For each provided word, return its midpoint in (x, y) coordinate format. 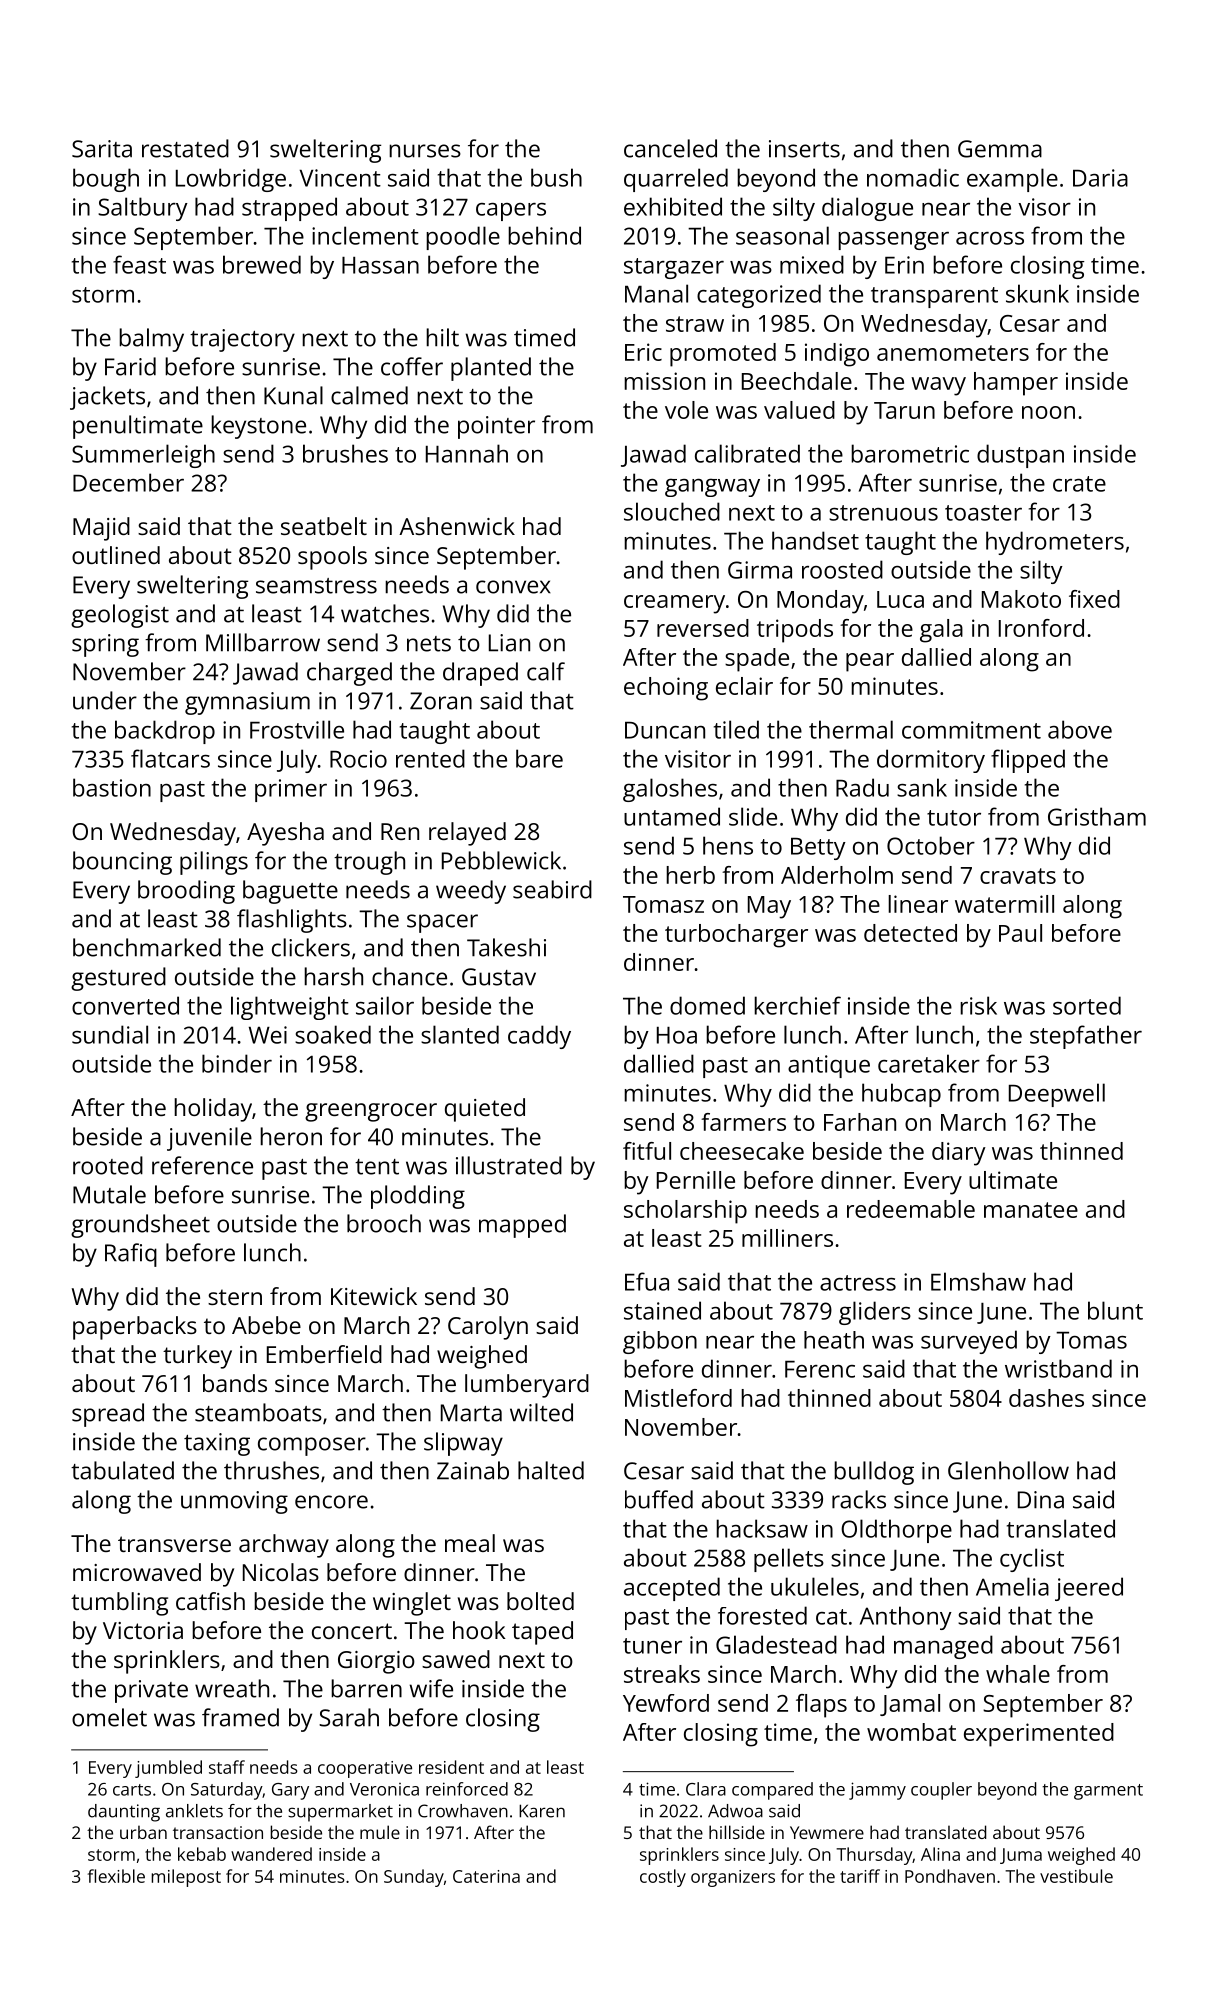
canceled (670, 148)
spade (757, 660)
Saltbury (143, 209)
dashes (1046, 1398)
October (931, 845)
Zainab (473, 1470)
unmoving (234, 1502)
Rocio (358, 759)
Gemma (1000, 149)
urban (143, 1832)
